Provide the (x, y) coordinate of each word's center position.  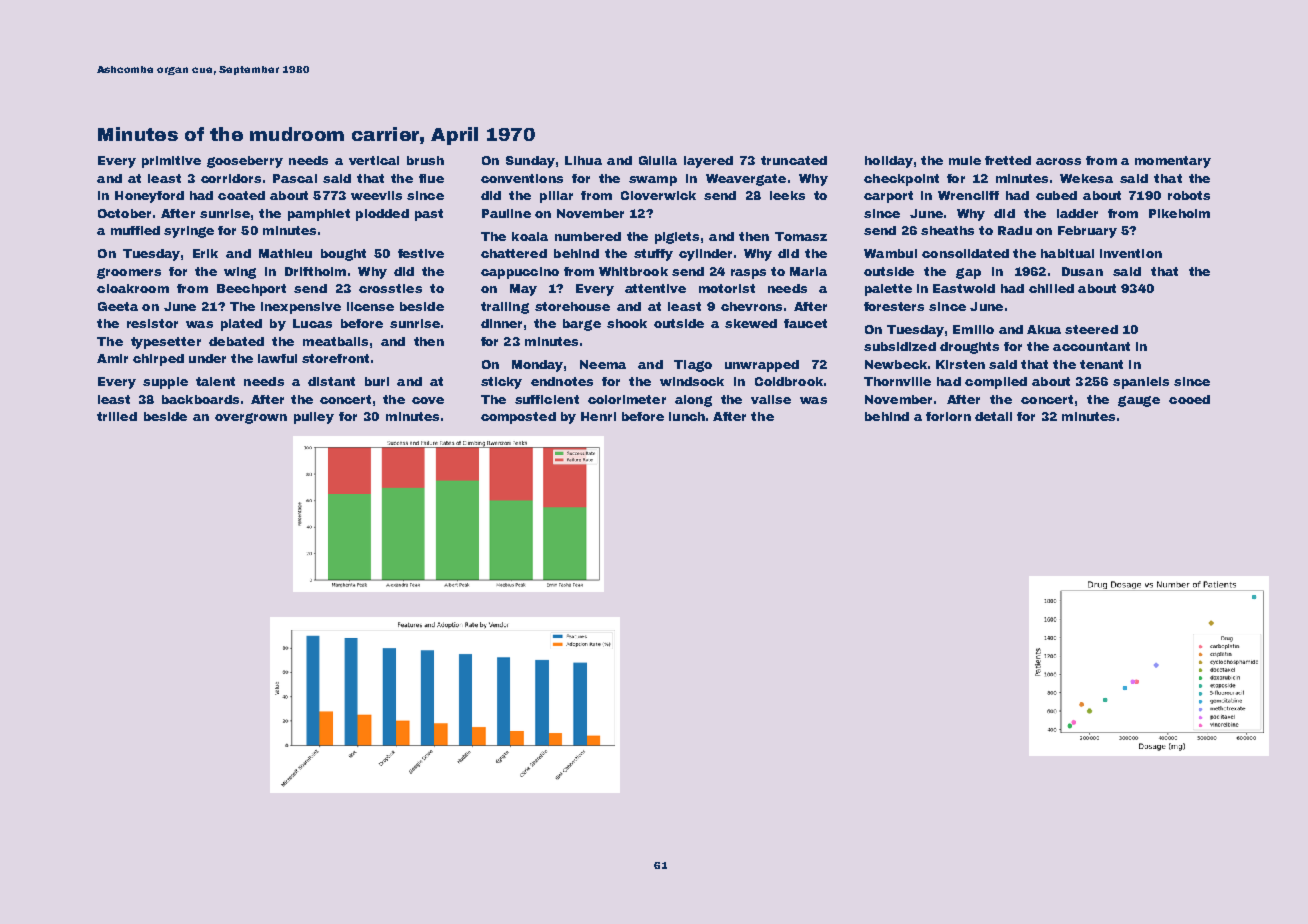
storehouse (572, 306)
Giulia (658, 160)
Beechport (251, 290)
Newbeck (896, 364)
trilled (117, 416)
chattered (514, 253)
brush (425, 160)
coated (241, 195)
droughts (969, 348)
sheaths (947, 230)
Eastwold (964, 288)
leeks (787, 195)
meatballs (335, 341)
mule (965, 160)
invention (1131, 253)
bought (343, 255)
